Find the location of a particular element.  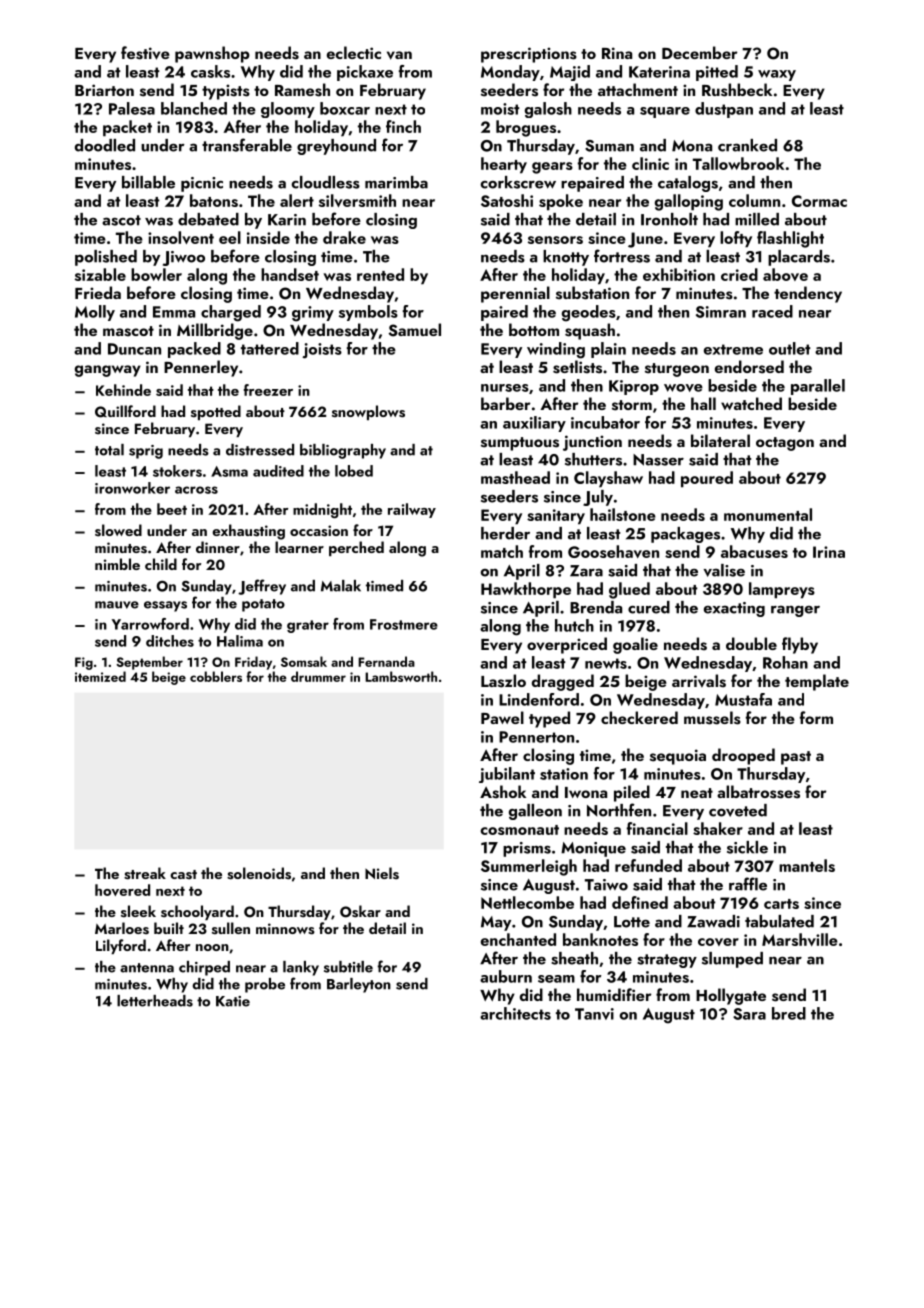

festive is located at coordinates (145, 53).
